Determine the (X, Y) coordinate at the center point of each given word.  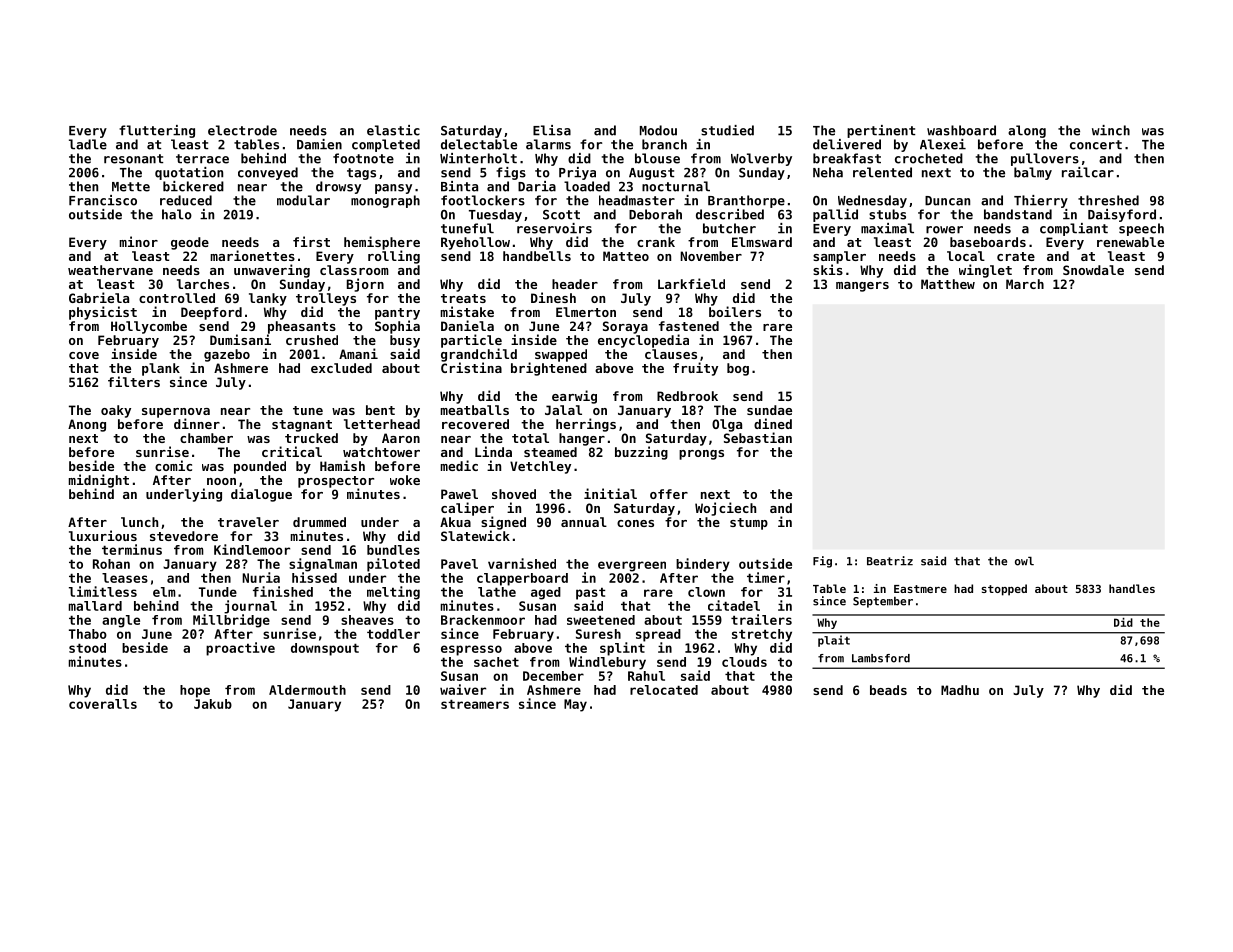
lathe (497, 592)
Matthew (948, 284)
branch (664, 144)
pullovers (1045, 159)
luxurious (103, 535)
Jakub (213, 704)
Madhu (960, 690)
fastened (689, 326)
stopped (1004, 590)
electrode (242, 130)
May (575, 705)
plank (161, 369)
